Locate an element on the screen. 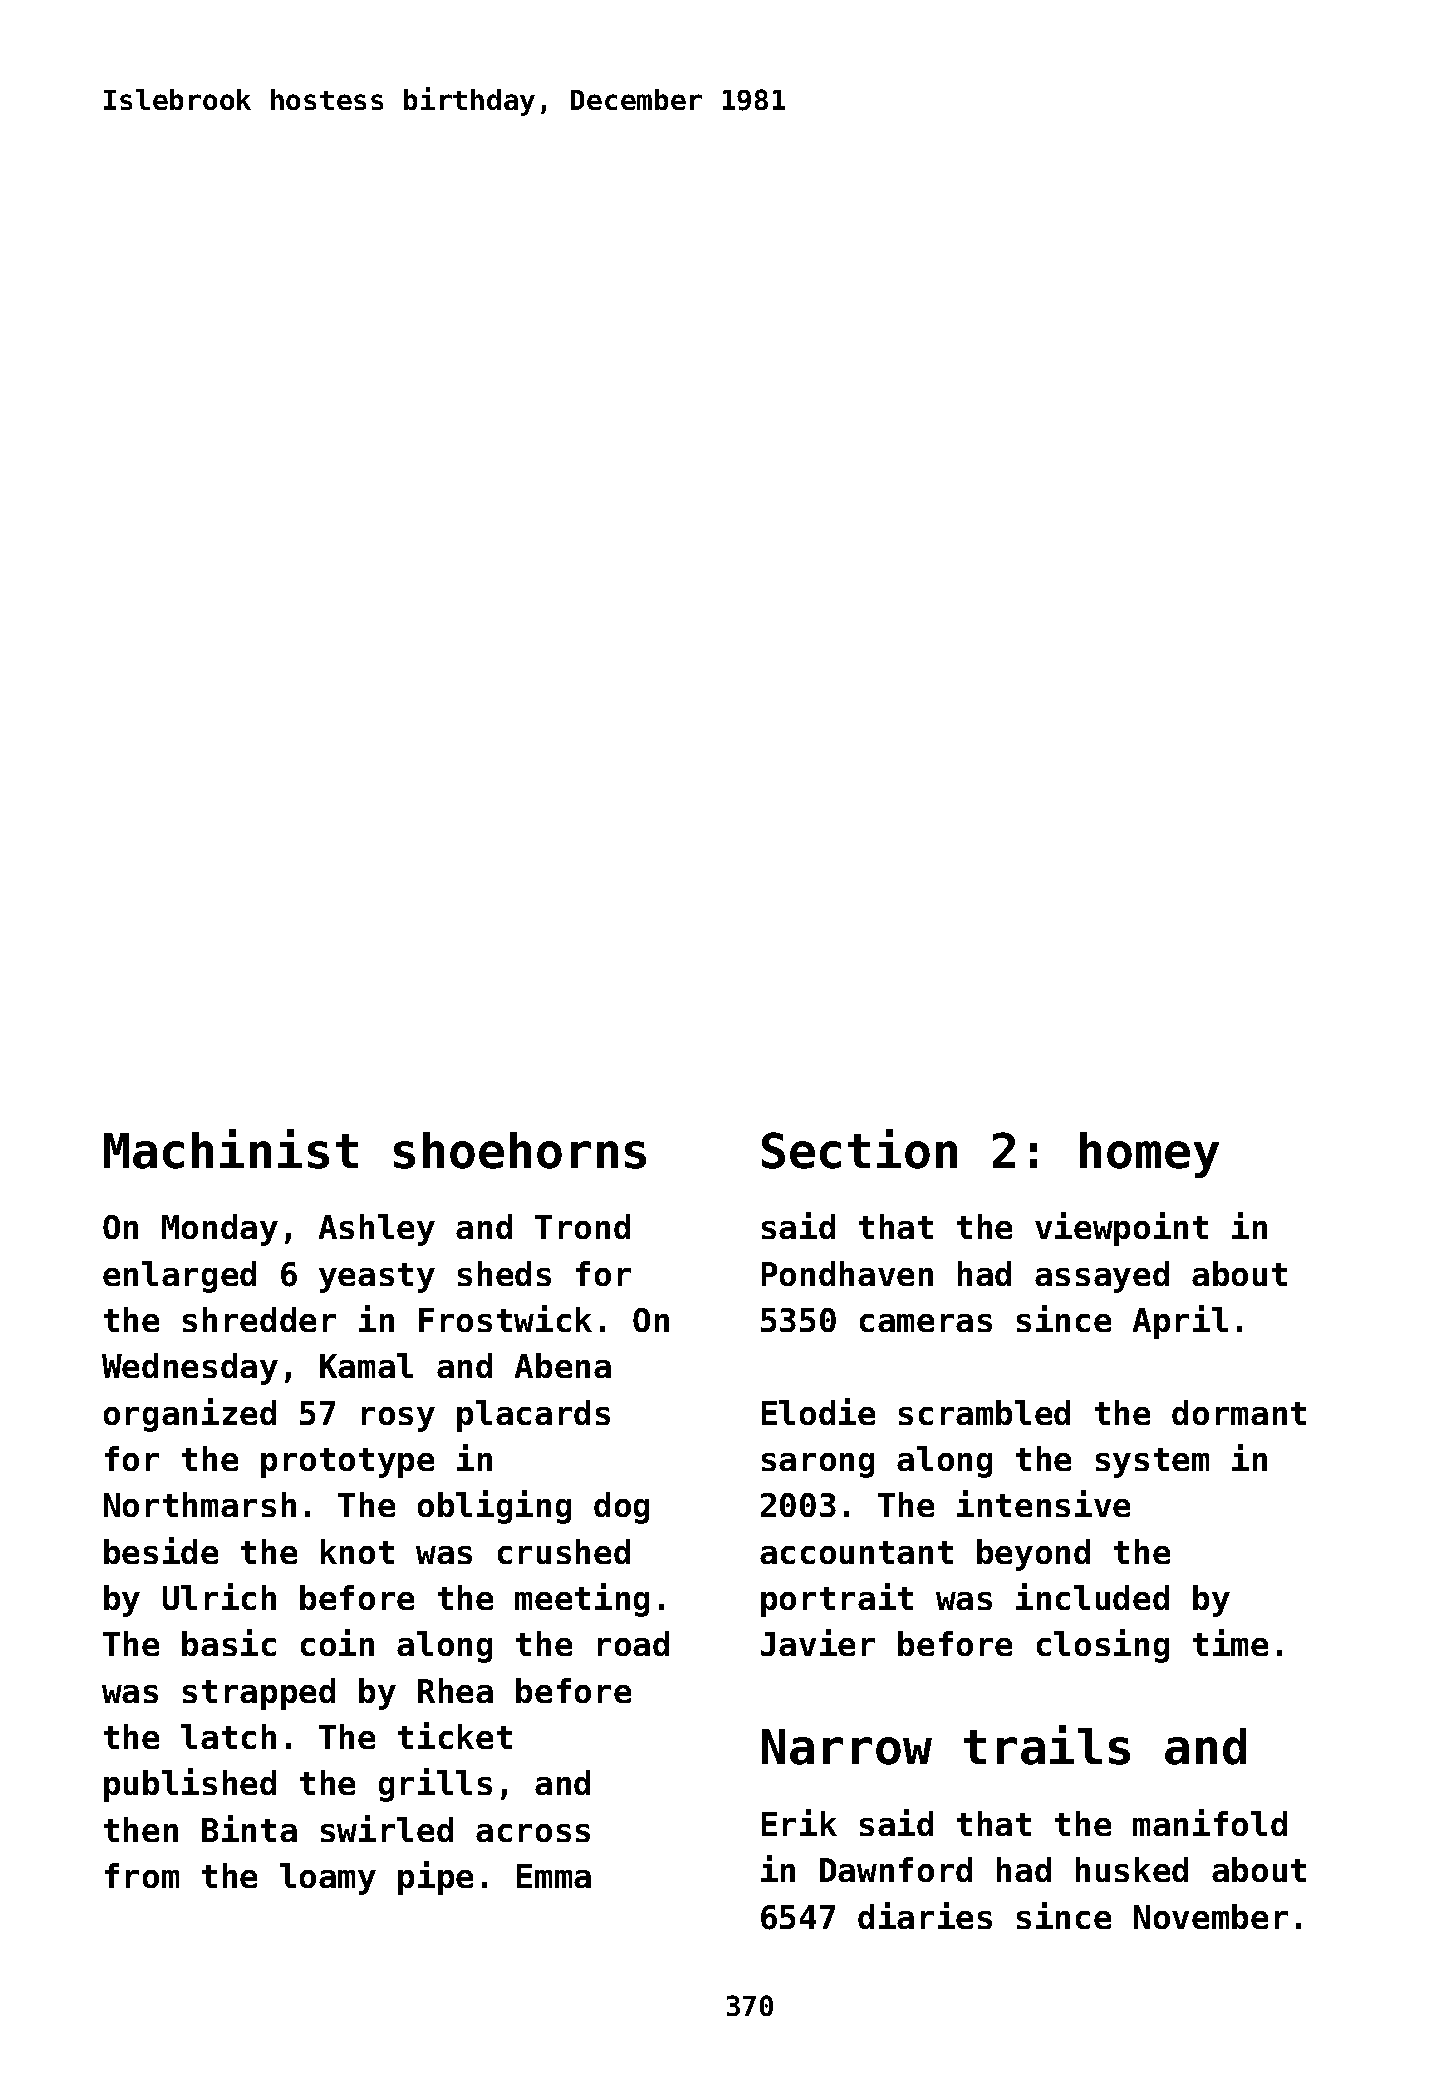 The image size is (1450, 2100). Narrow is located at coordinates (847, 1747).
